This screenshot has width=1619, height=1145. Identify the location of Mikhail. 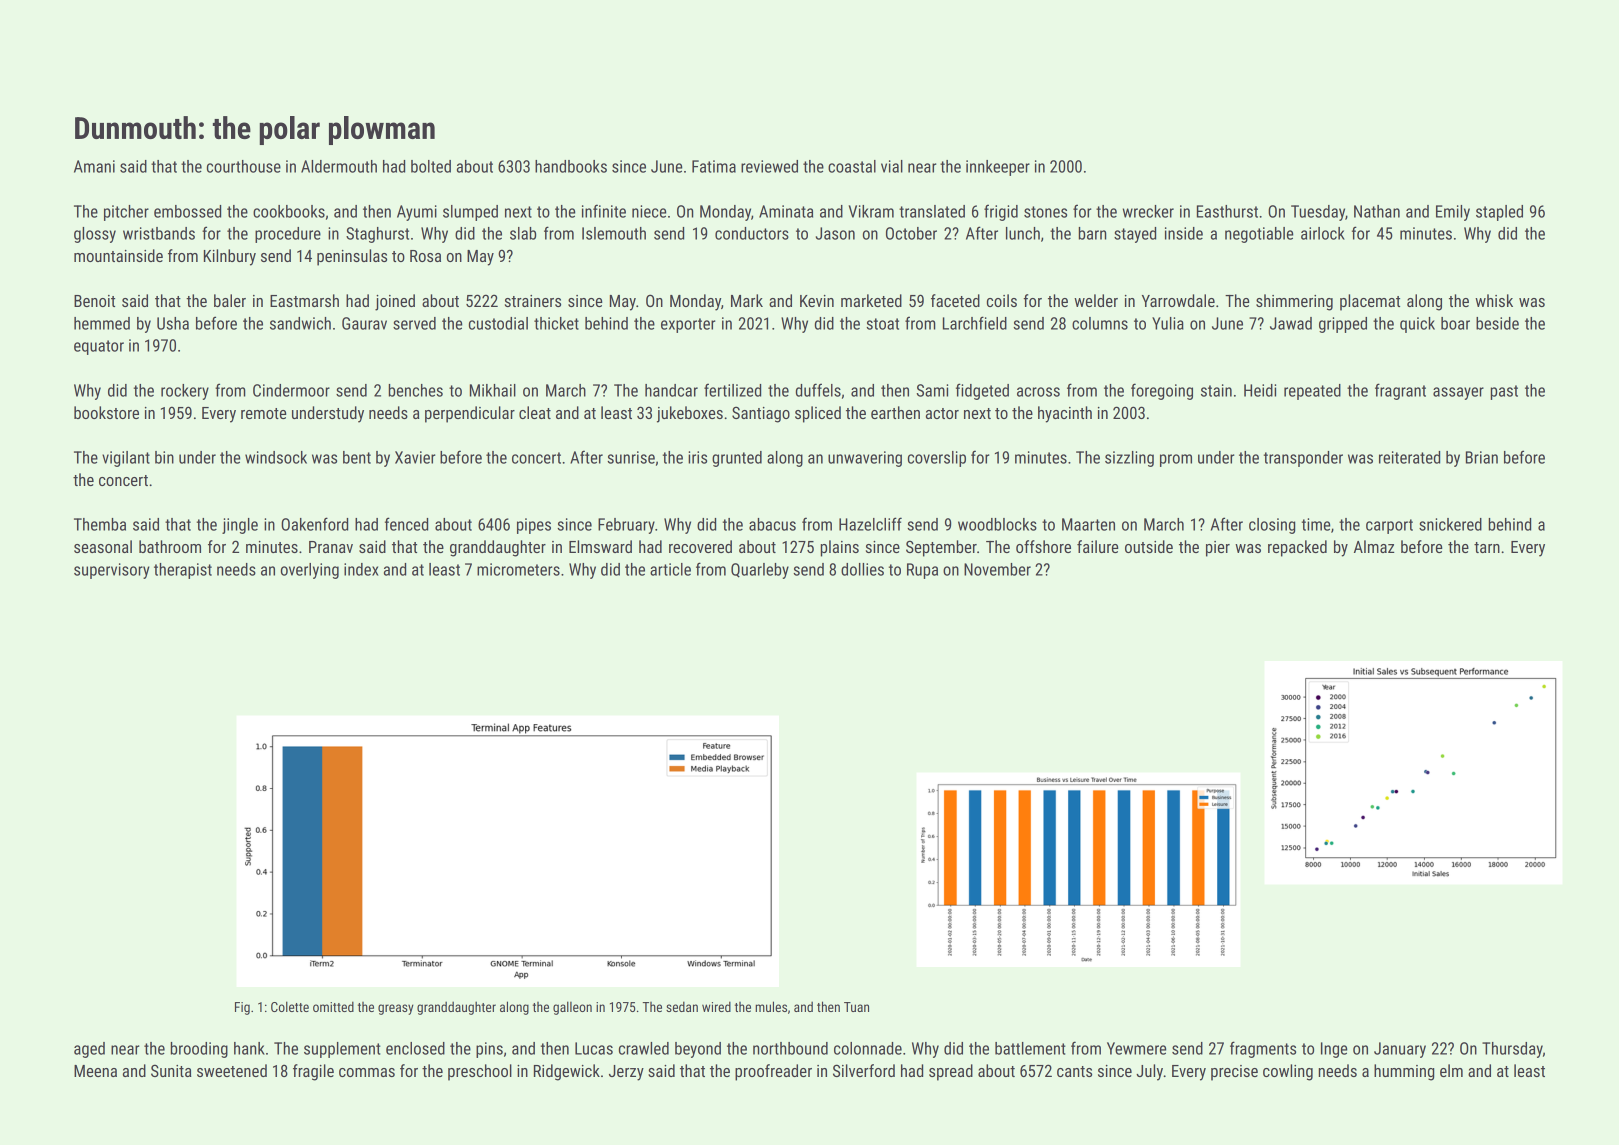
(493, 390).
